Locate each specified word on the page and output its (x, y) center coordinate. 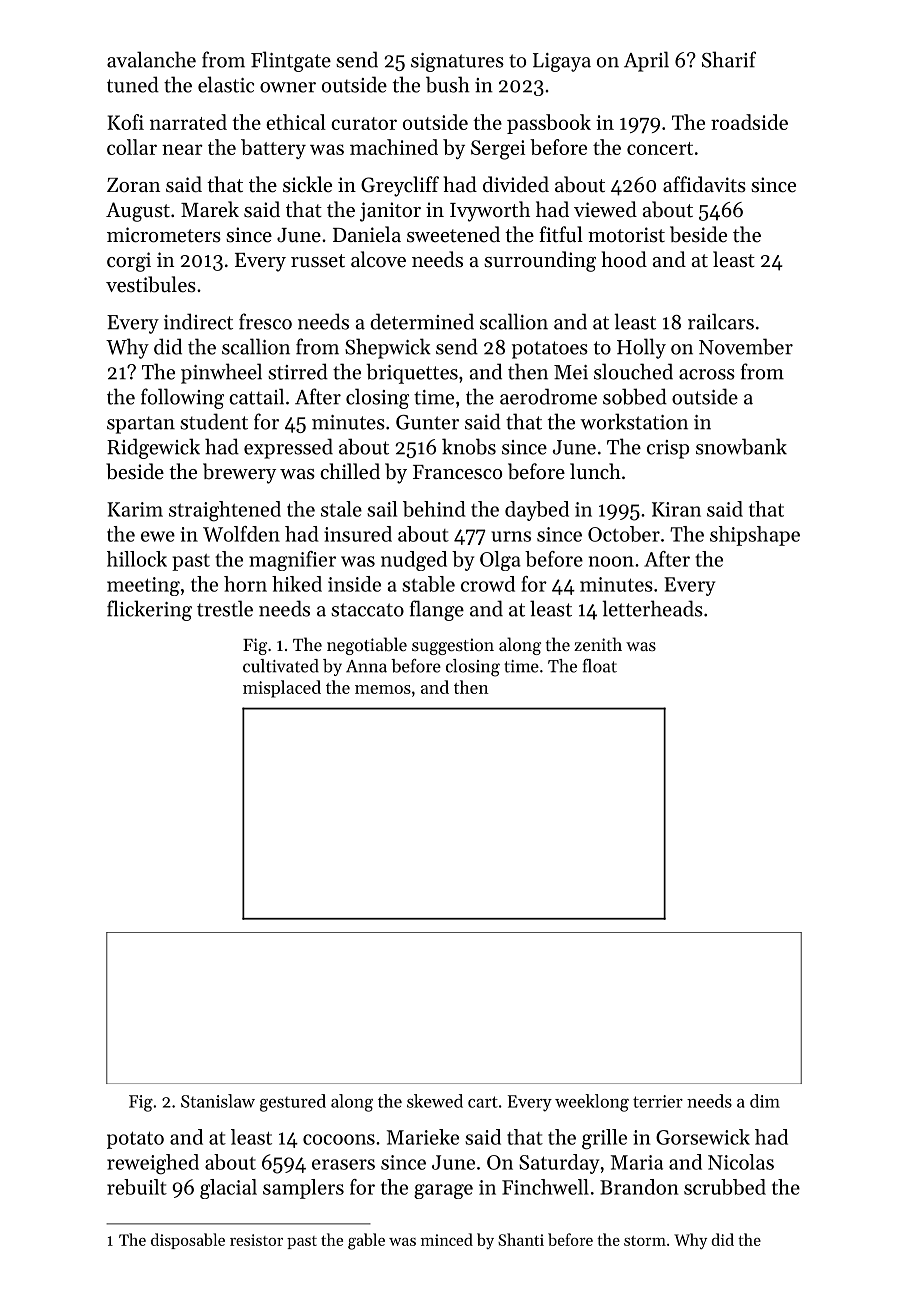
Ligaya (562, 62)
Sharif (729, 59)
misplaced (282, 689)
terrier (658, 1101)
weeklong (592, 1103)
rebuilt (137, 1187)
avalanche (151, 59)
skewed (435, 1101)
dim (765, 1101)
